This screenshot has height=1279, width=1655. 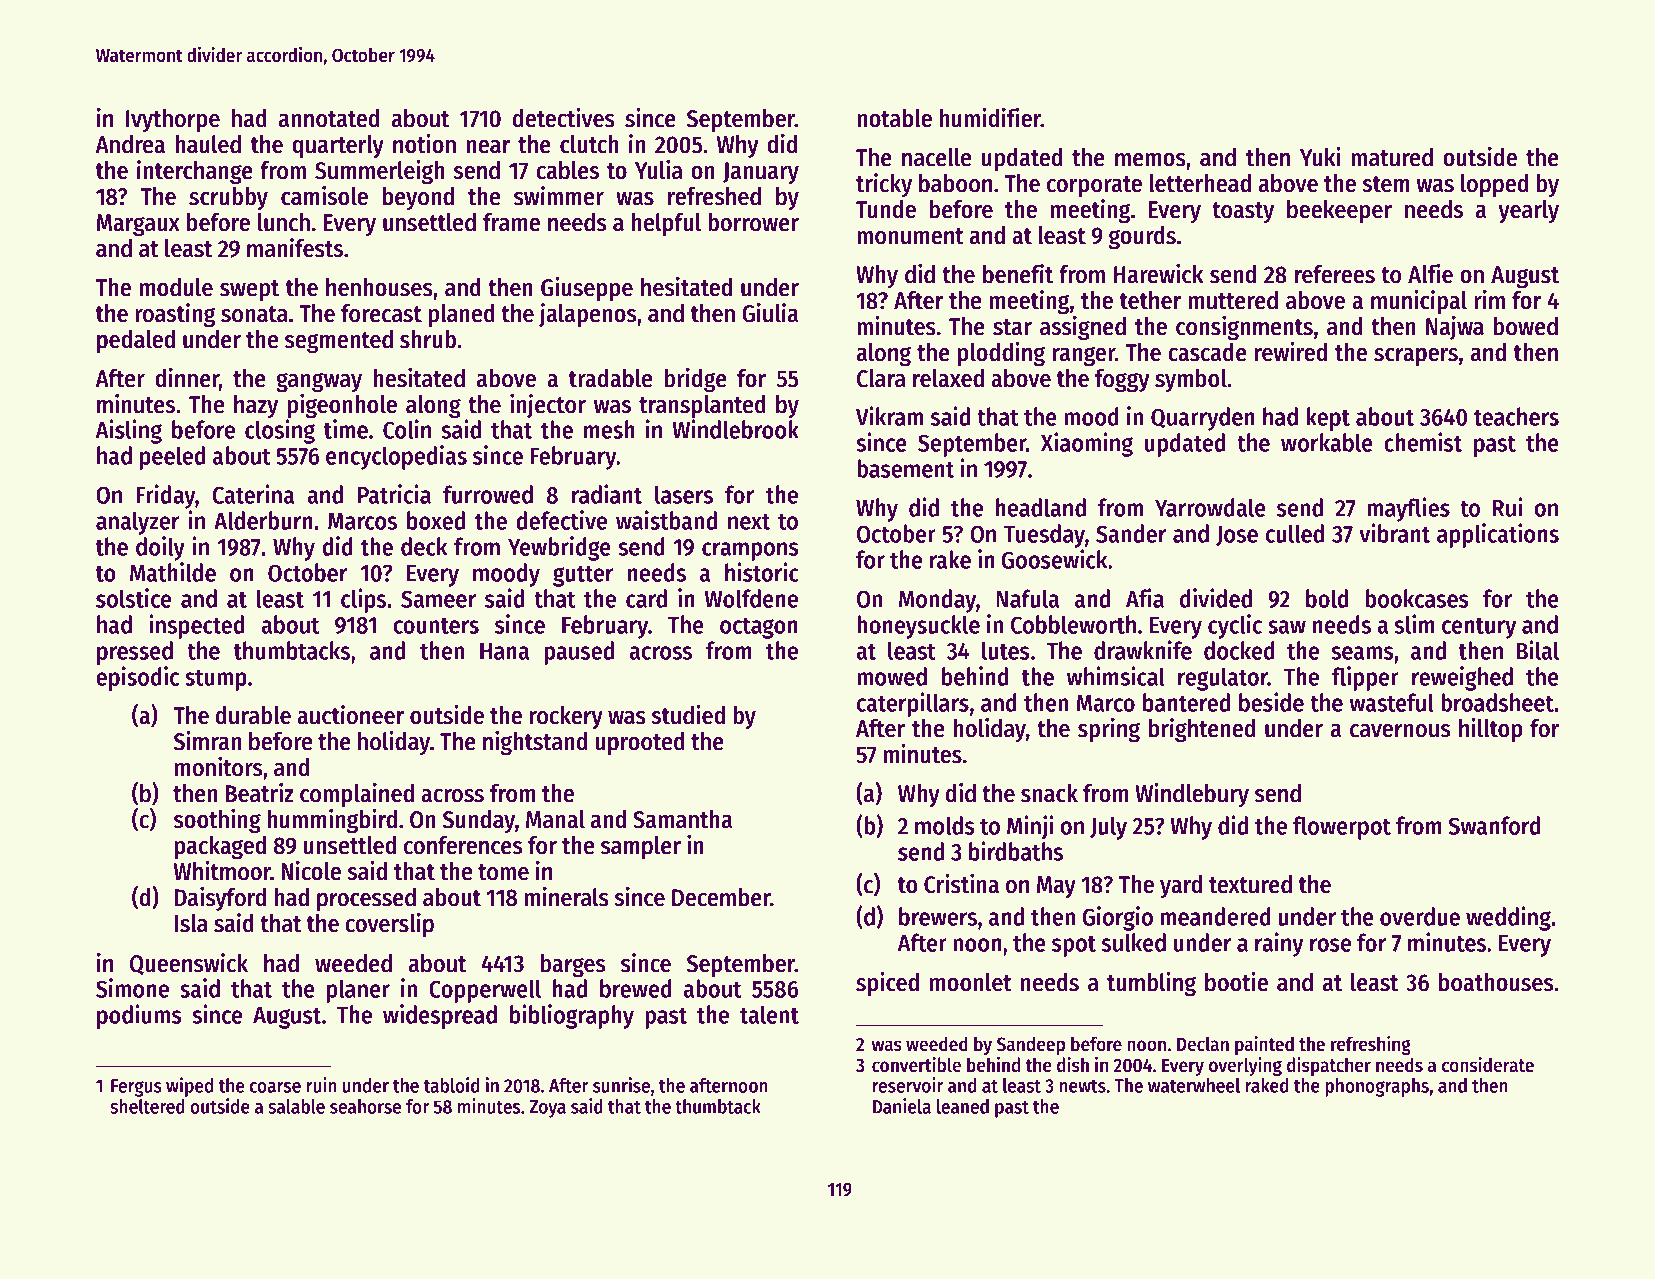 What do you see at coordinates (937, 601) in the screenshot?
I see `Monday` at bounding box center [937, 601].
